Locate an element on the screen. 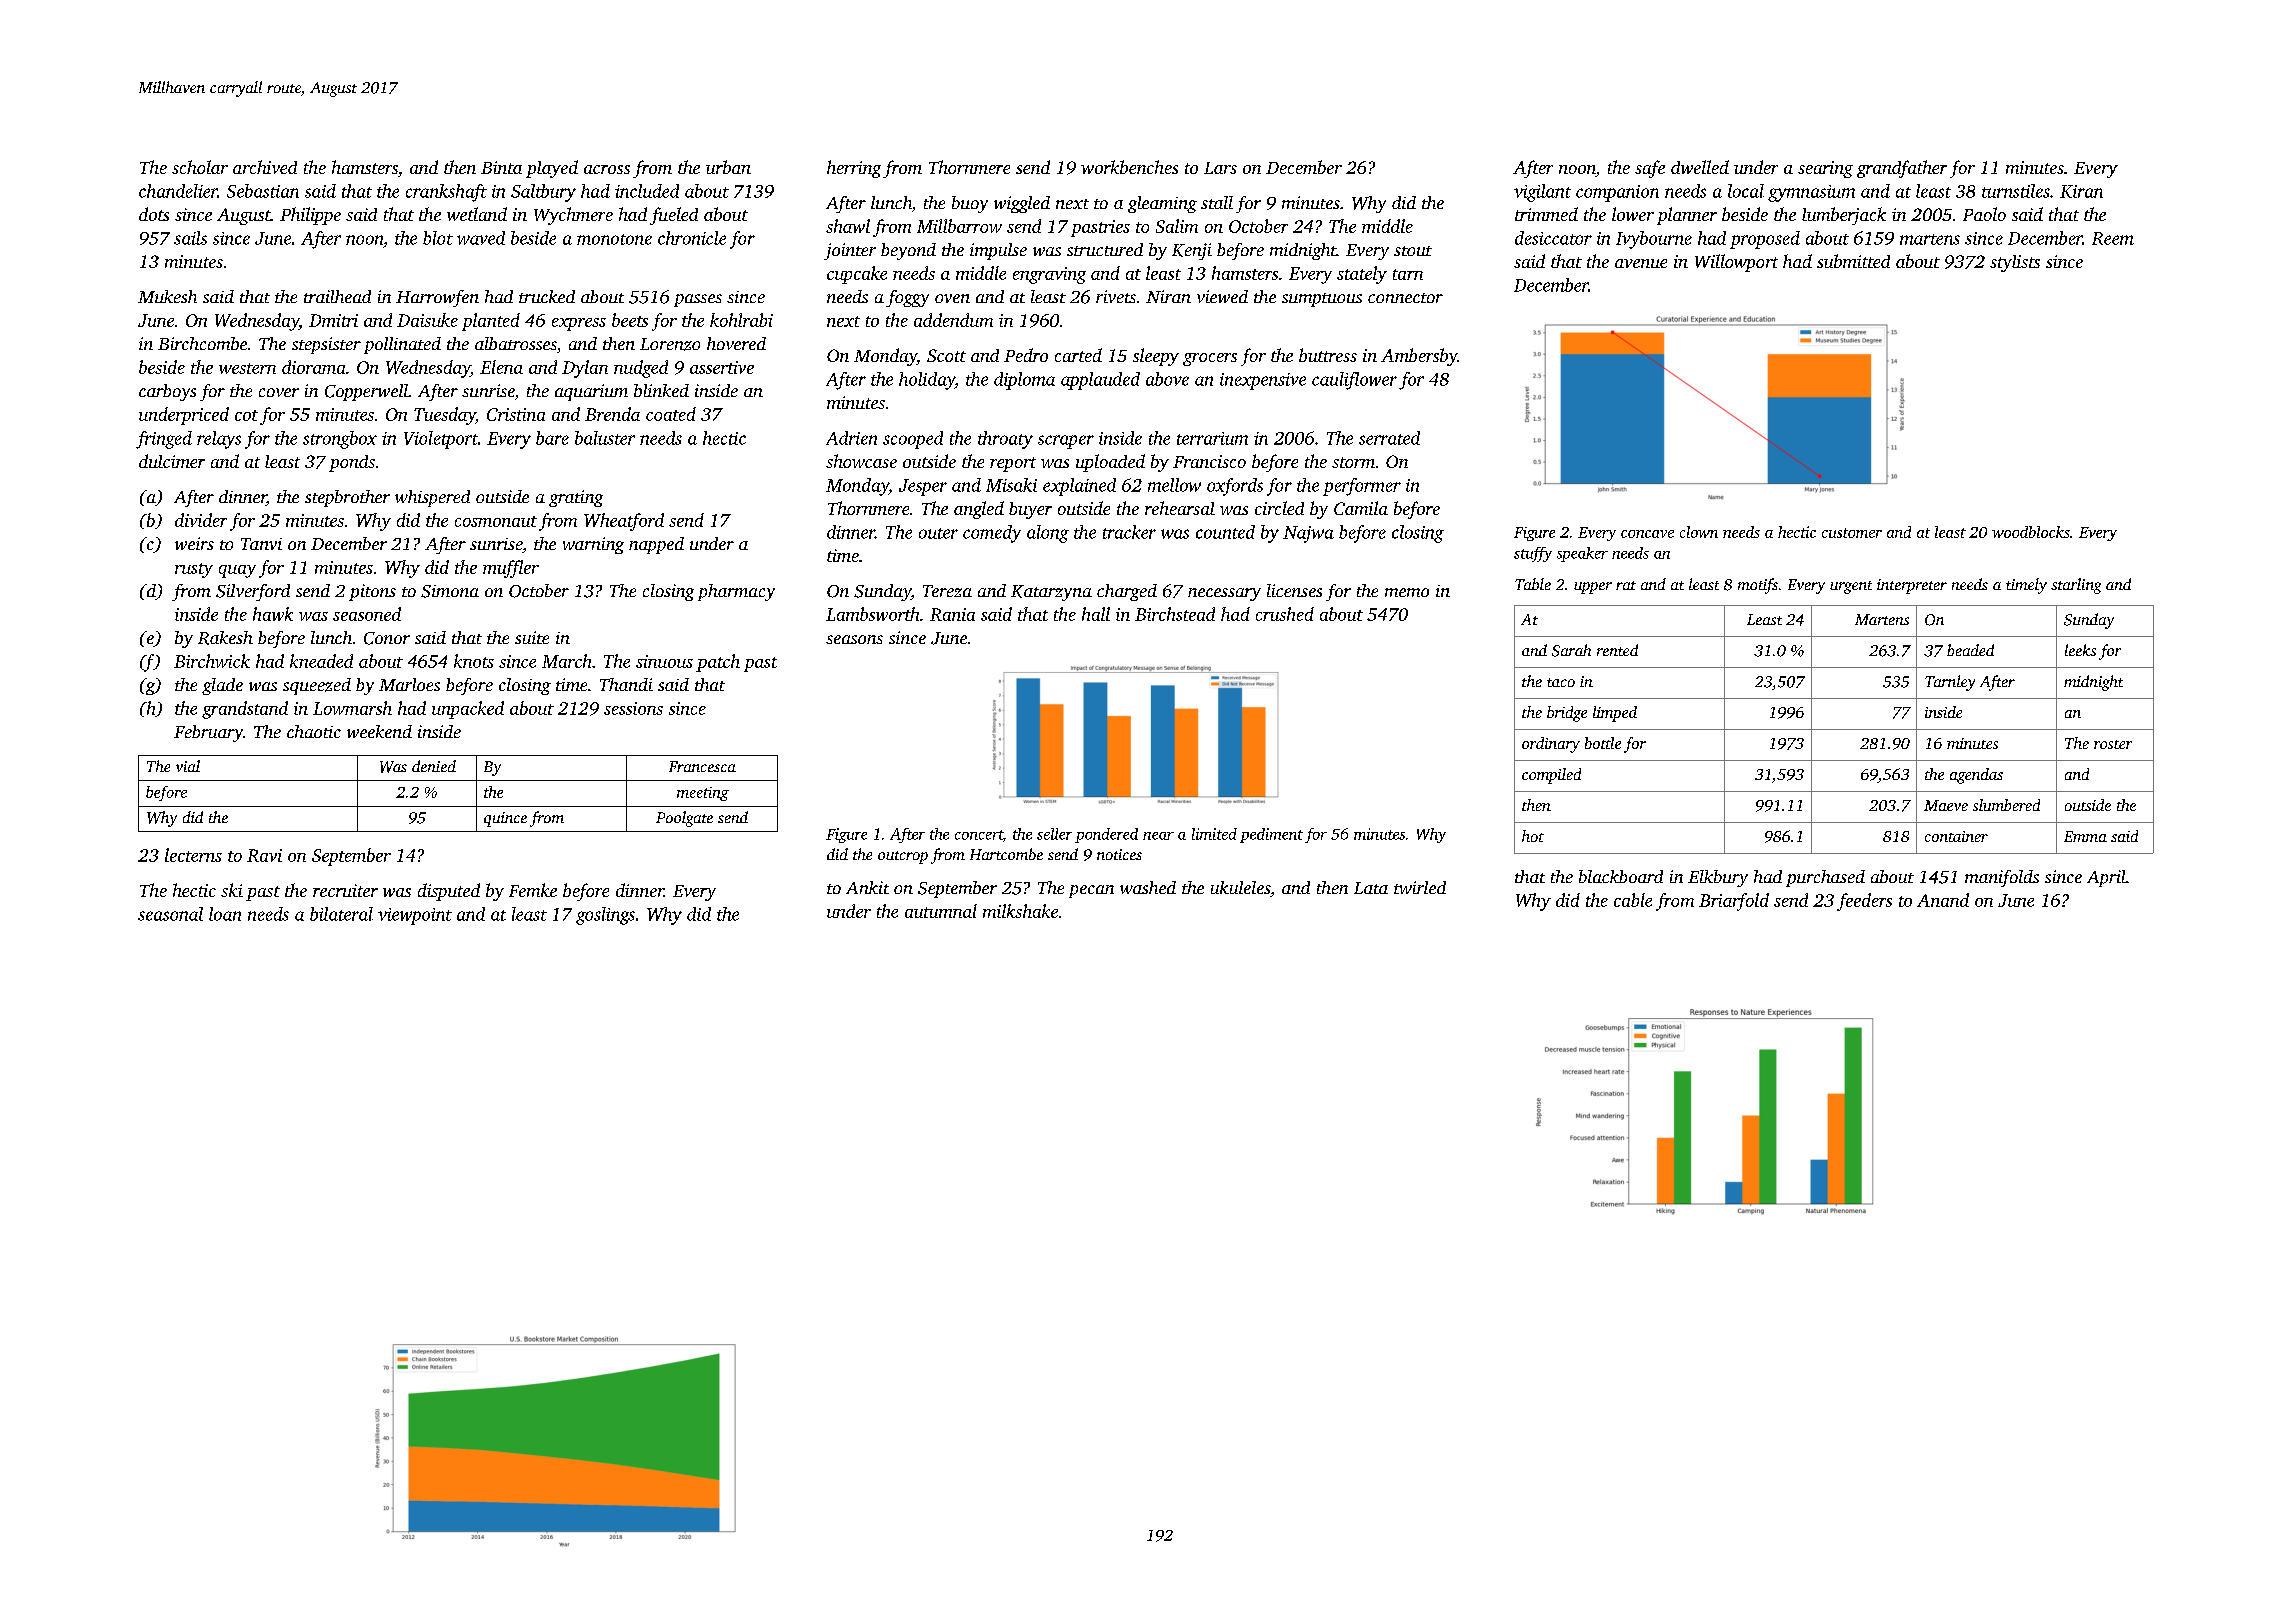 The image size is (2292, 1620). cosmonaut is located at coordinates (496, 521).
